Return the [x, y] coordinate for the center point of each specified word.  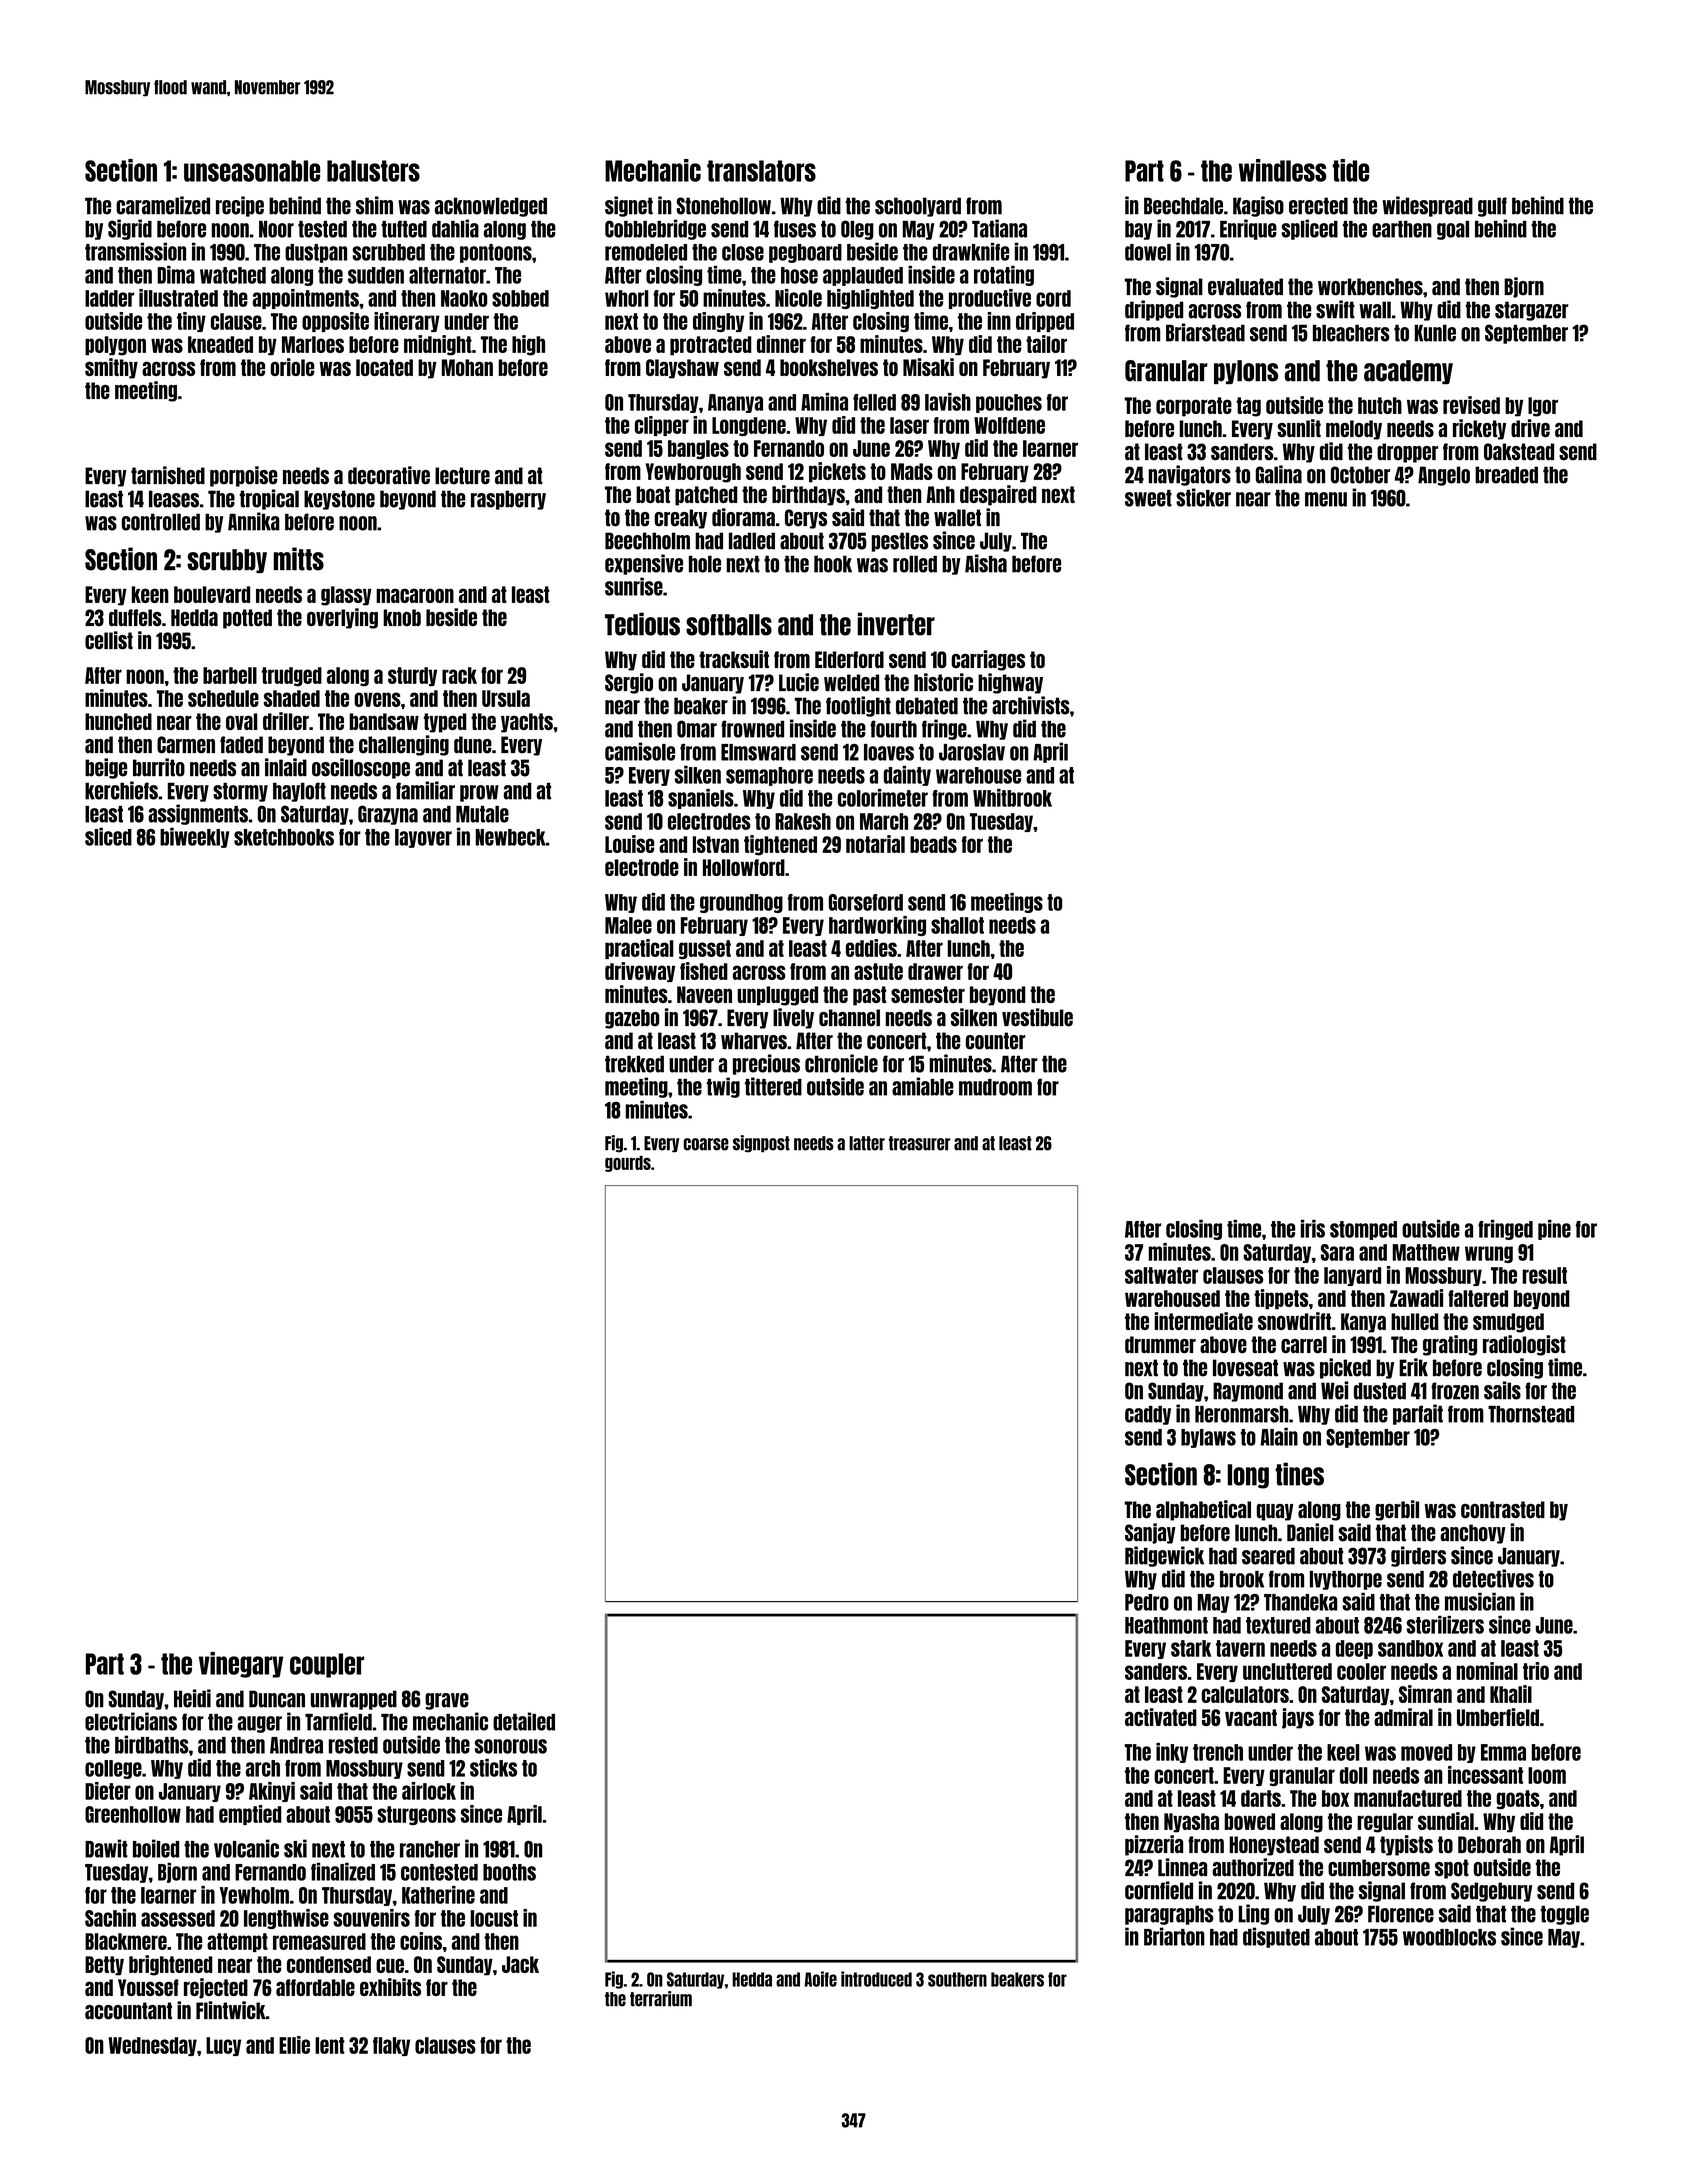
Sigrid [130, 229]
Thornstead [1531, 1414]
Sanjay [1150, 1533]
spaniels [701, 799]
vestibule [1037, 1017]
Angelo [1444, 476]
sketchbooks [284, 837]
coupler [327, 1665]
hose [799, 275]
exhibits [390, 1987]
